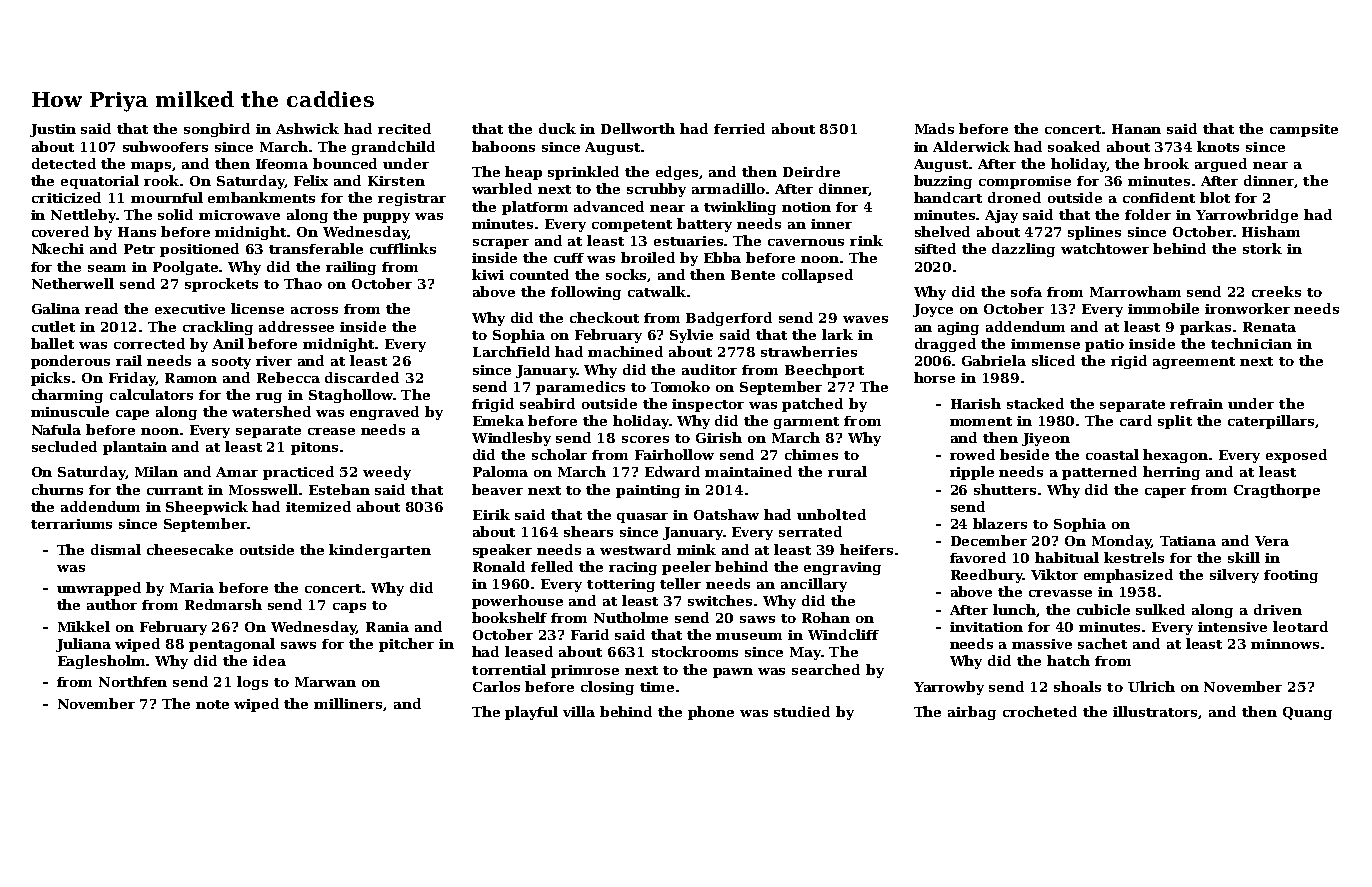 The image size is (1372, 887). Describe the element at coordinates (811, 454) in the screenshot. I see `chimes` at that location.
